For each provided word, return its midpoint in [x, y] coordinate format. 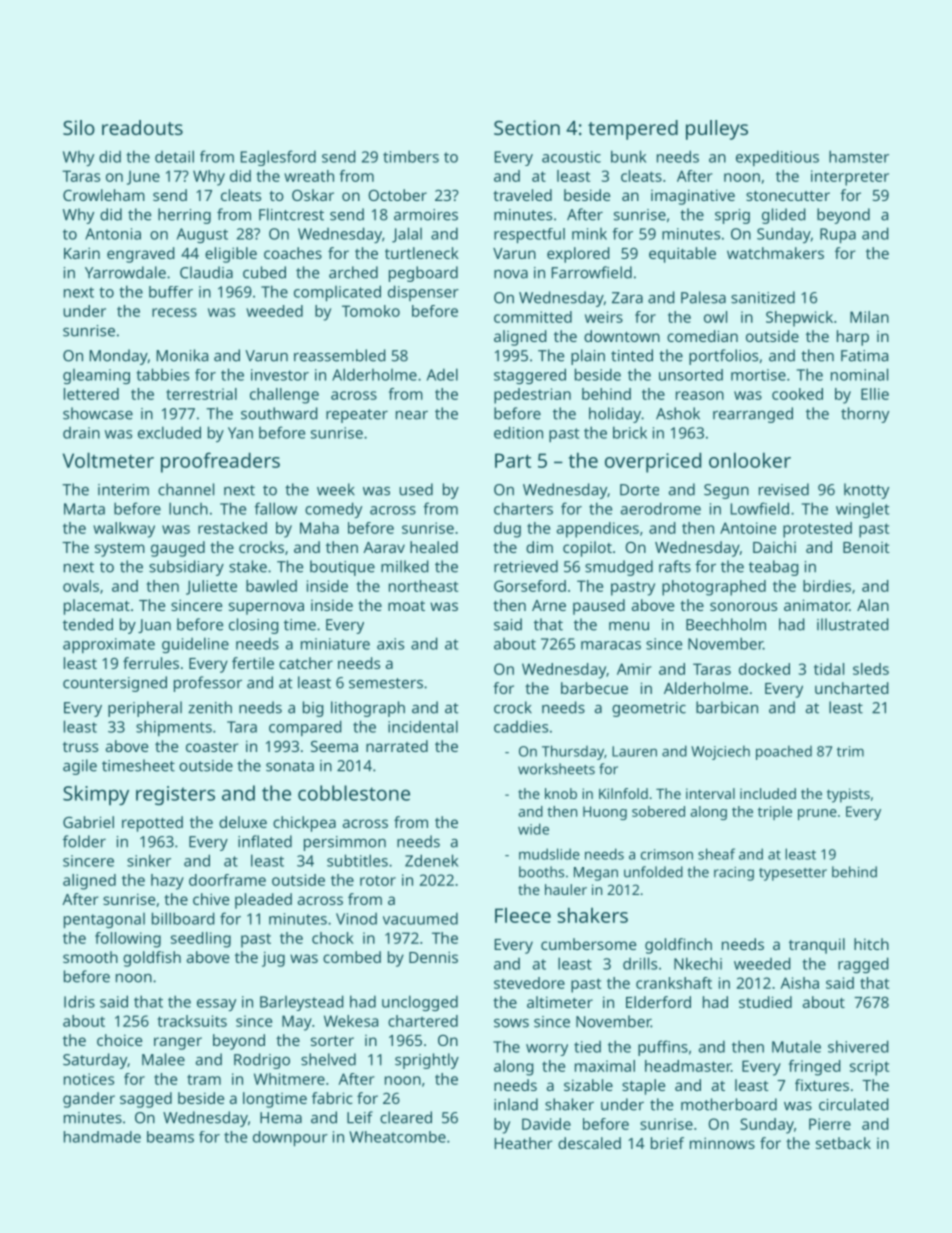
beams [170, 1137]
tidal [829, 669]
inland [516, 1104]
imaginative [693, 197]
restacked [232, 528]
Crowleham [104, 195]
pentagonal [104, 920]
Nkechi [698, 963]
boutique [342, 568]
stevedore [529, 983]
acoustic [571, 157]
